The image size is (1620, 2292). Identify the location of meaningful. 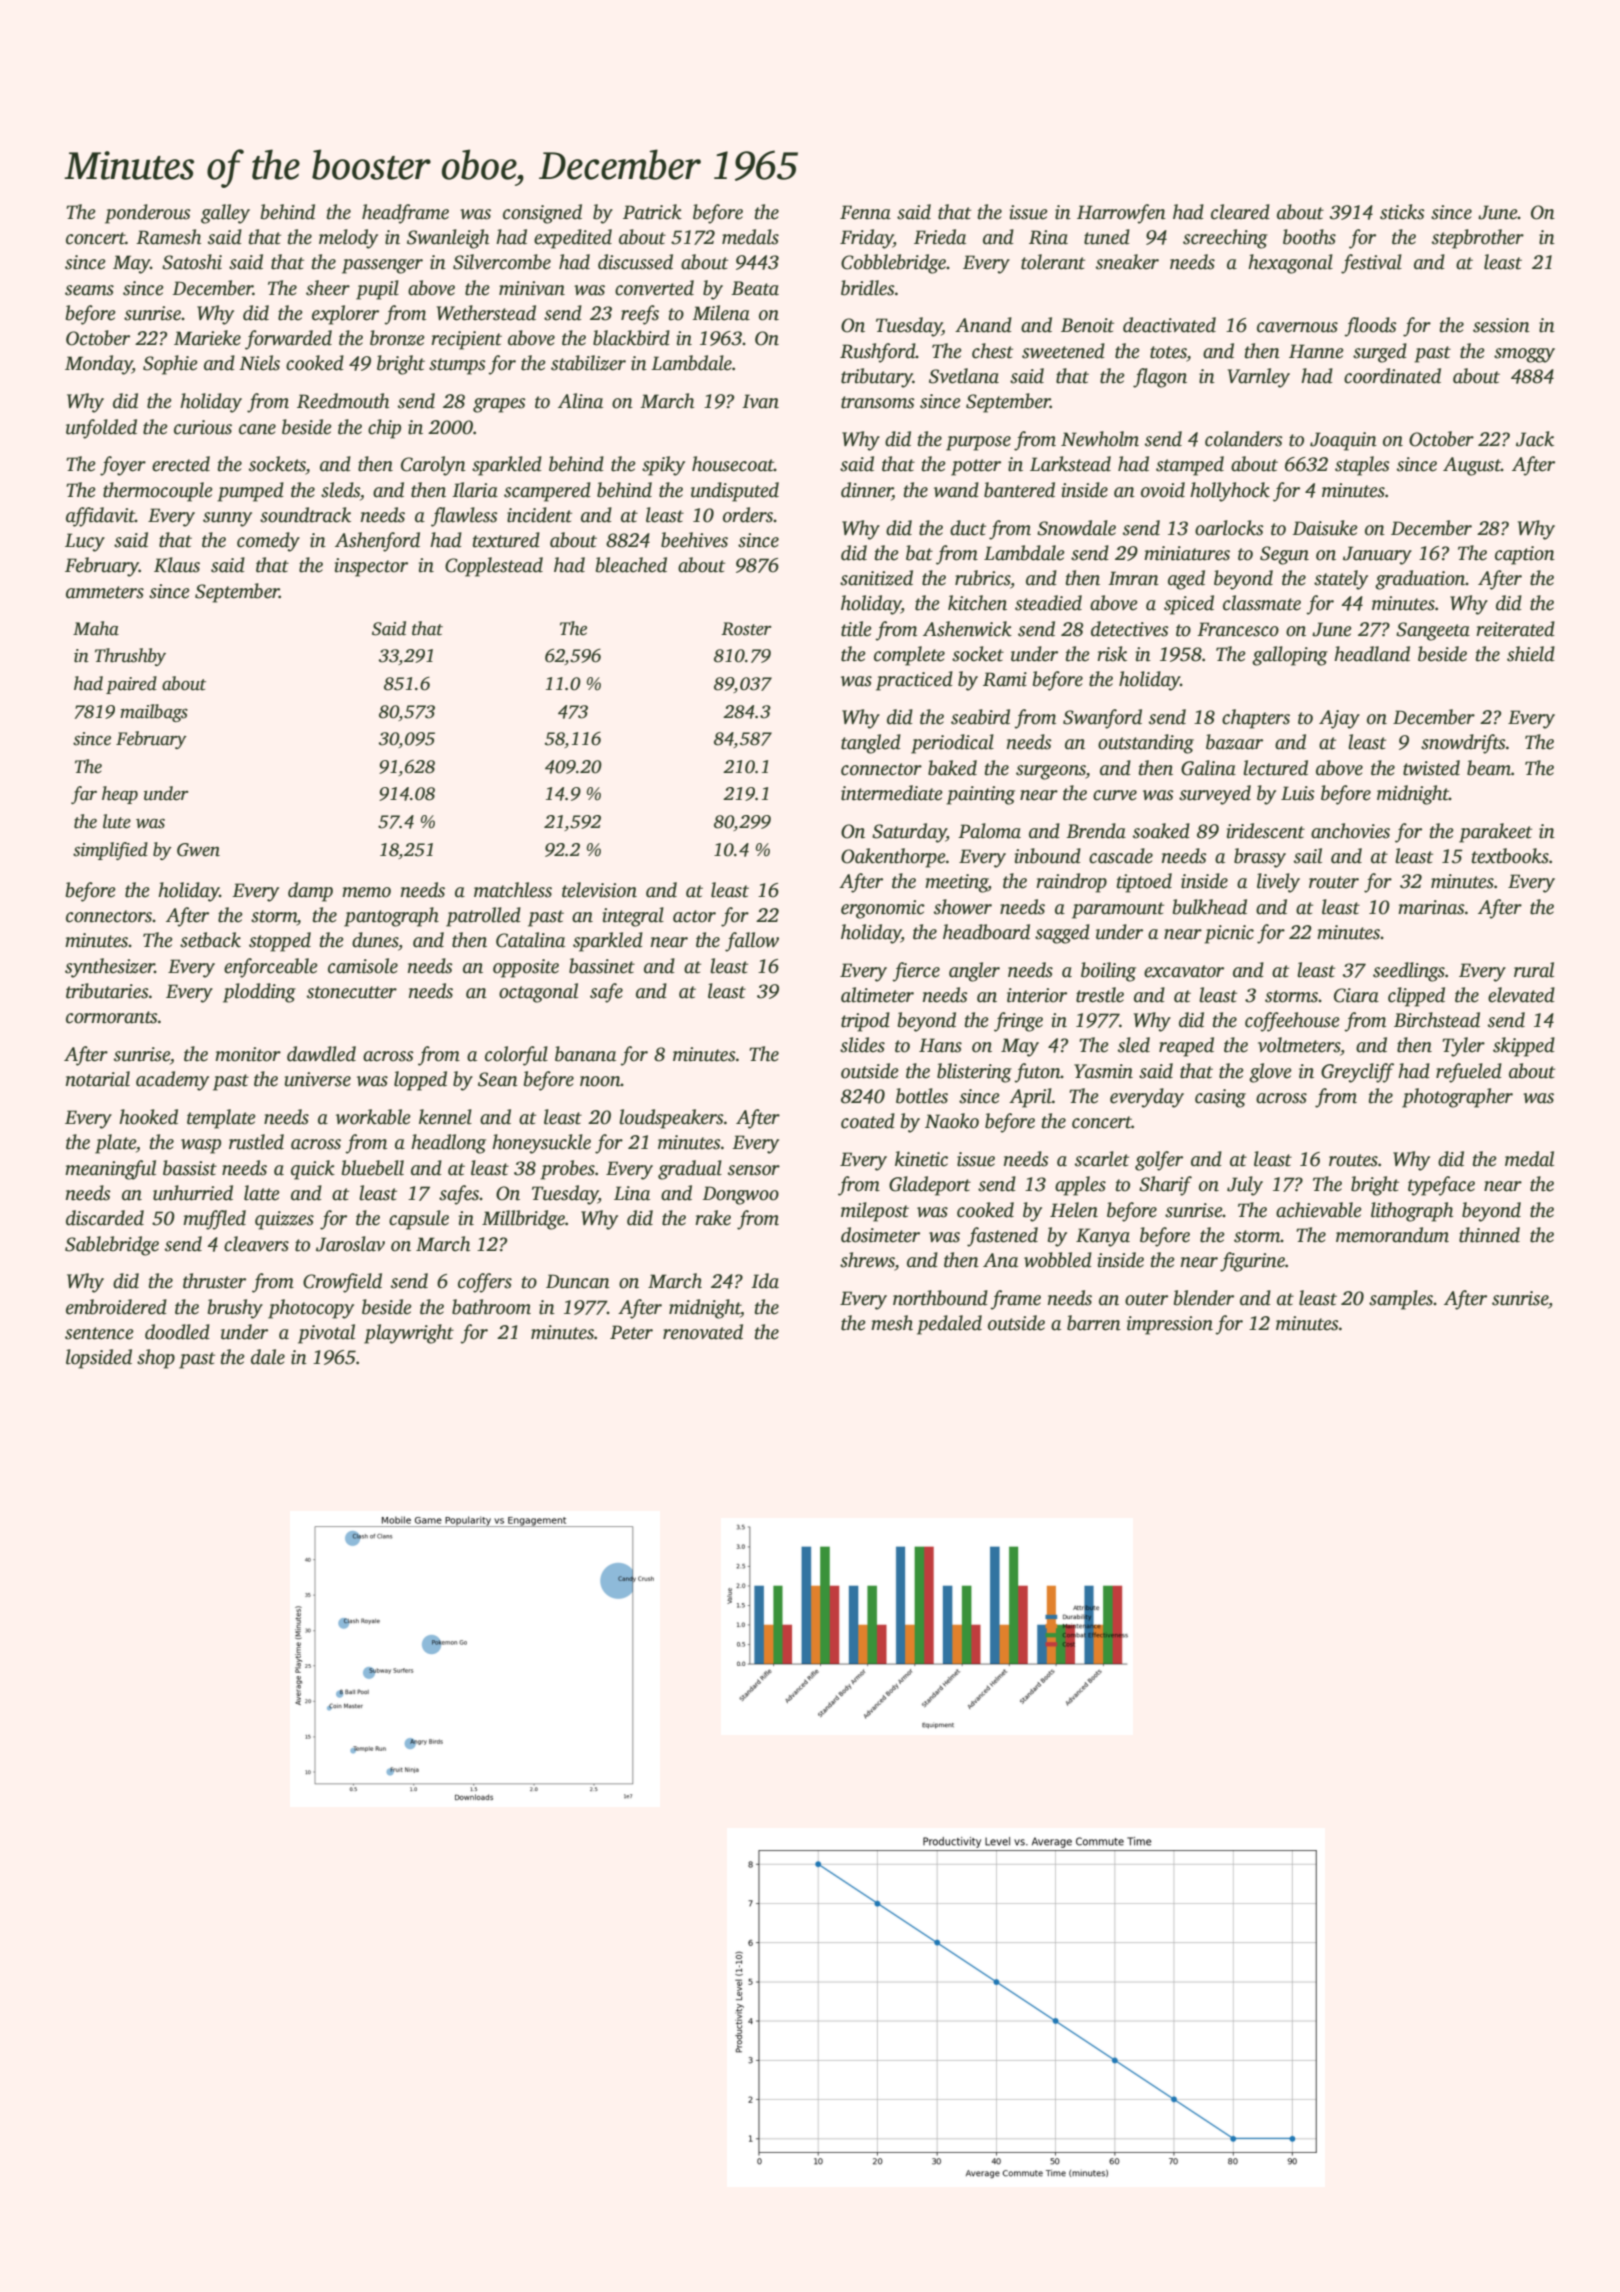
(110, 1170).
